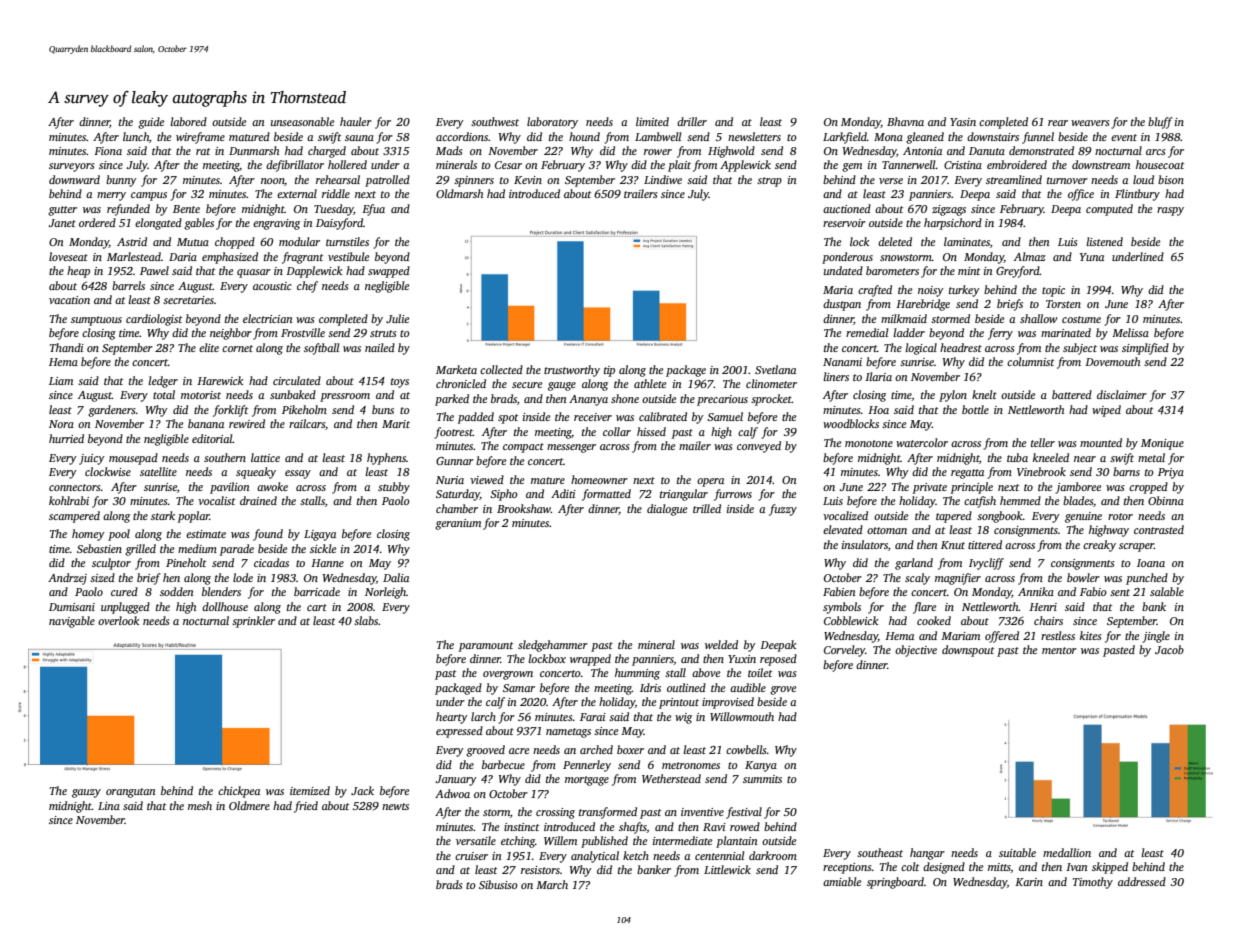 The height and width of the screenshot is (952, 1233). Describe the element at coordinates (298, 474) in the screenshot. I see `essay` at that location.
